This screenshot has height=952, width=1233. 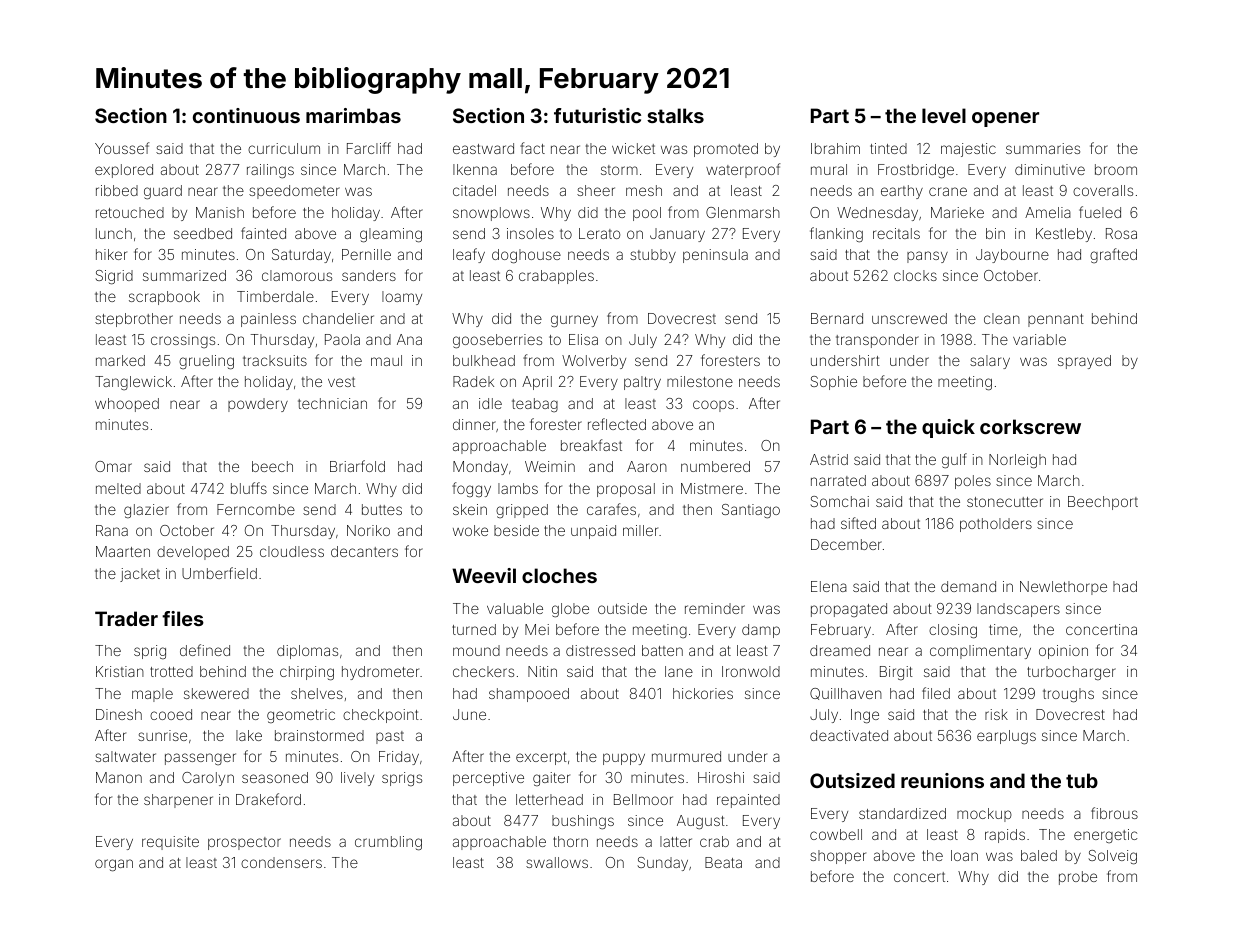 What do you see at coordinates (246, 115) in the screenshot?
I see `continuous` at bounding box center [246, 115].
